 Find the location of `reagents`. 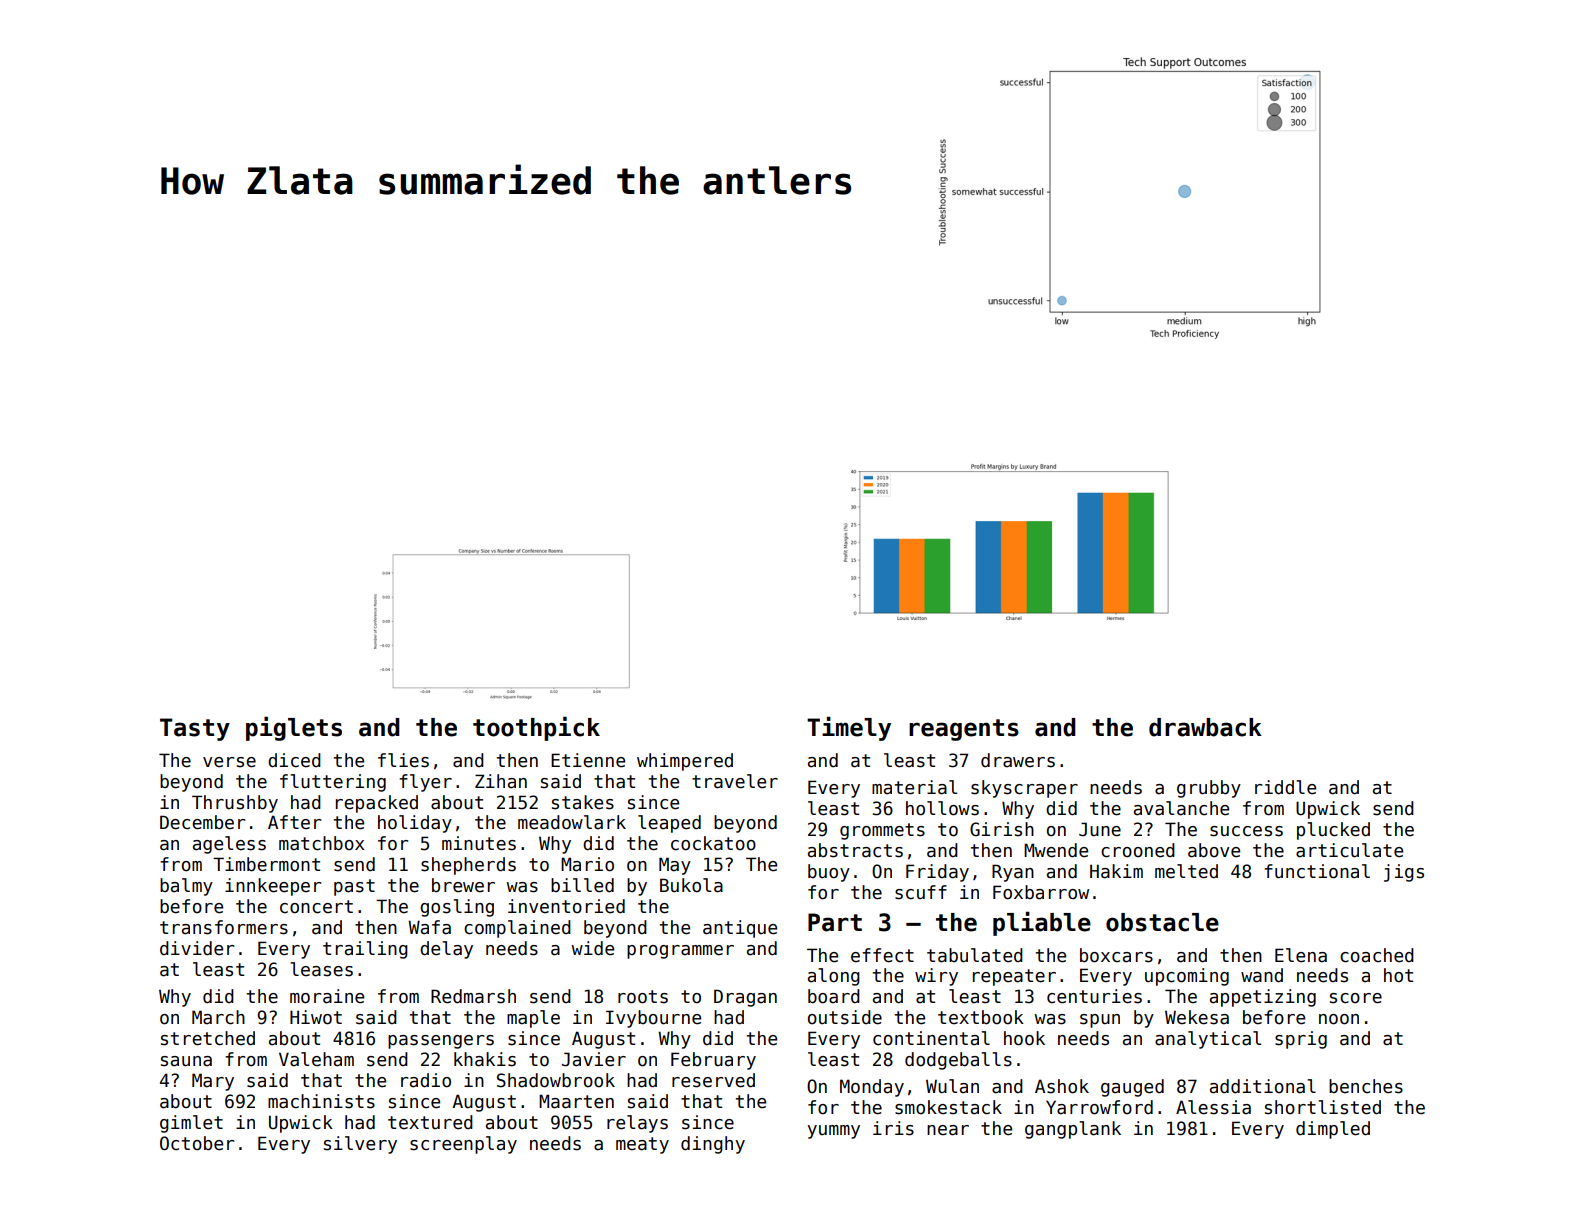

reagents is located at coordinates (964, 730).
